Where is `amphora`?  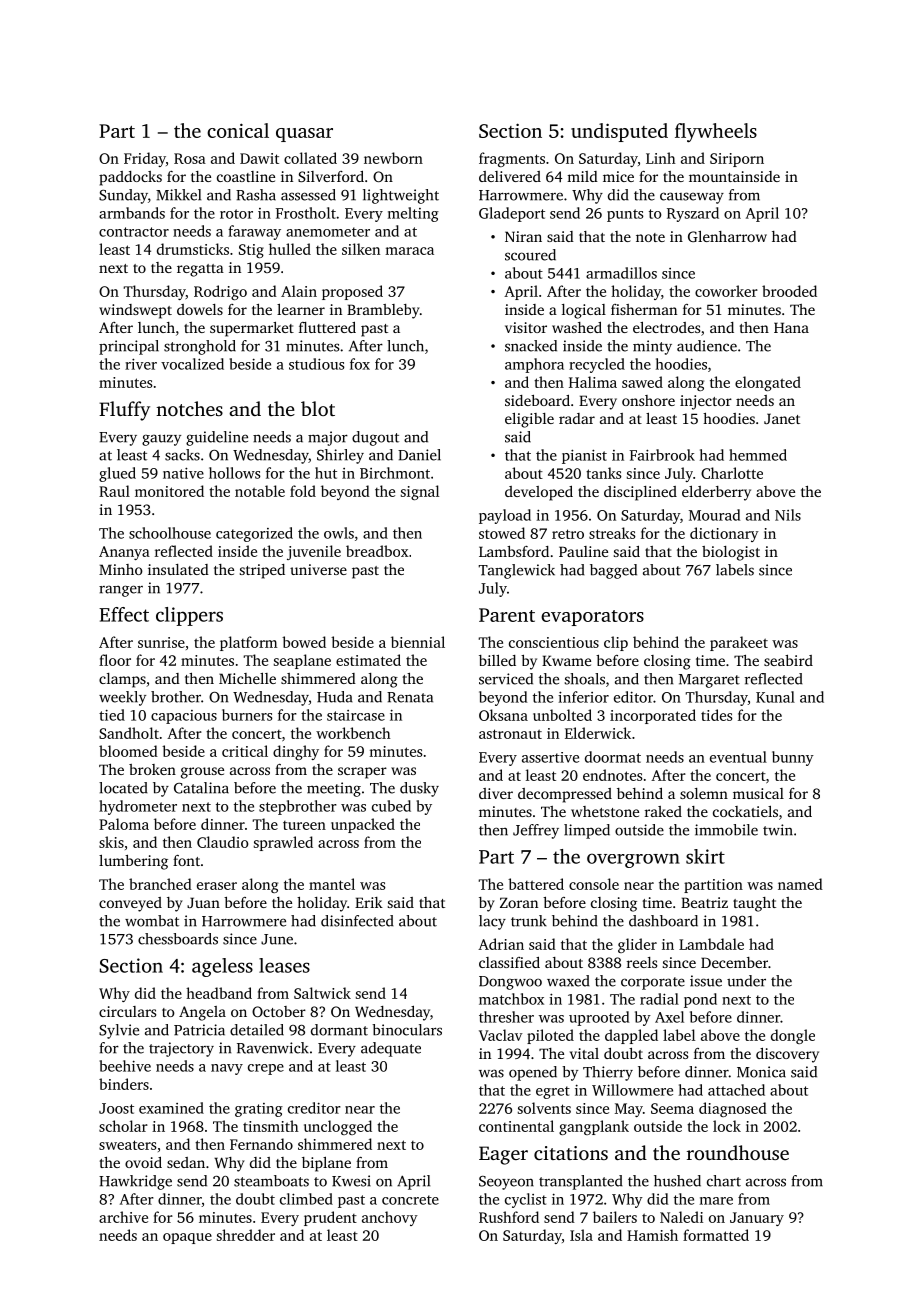 amphora is located at coordinates (534, 365).
